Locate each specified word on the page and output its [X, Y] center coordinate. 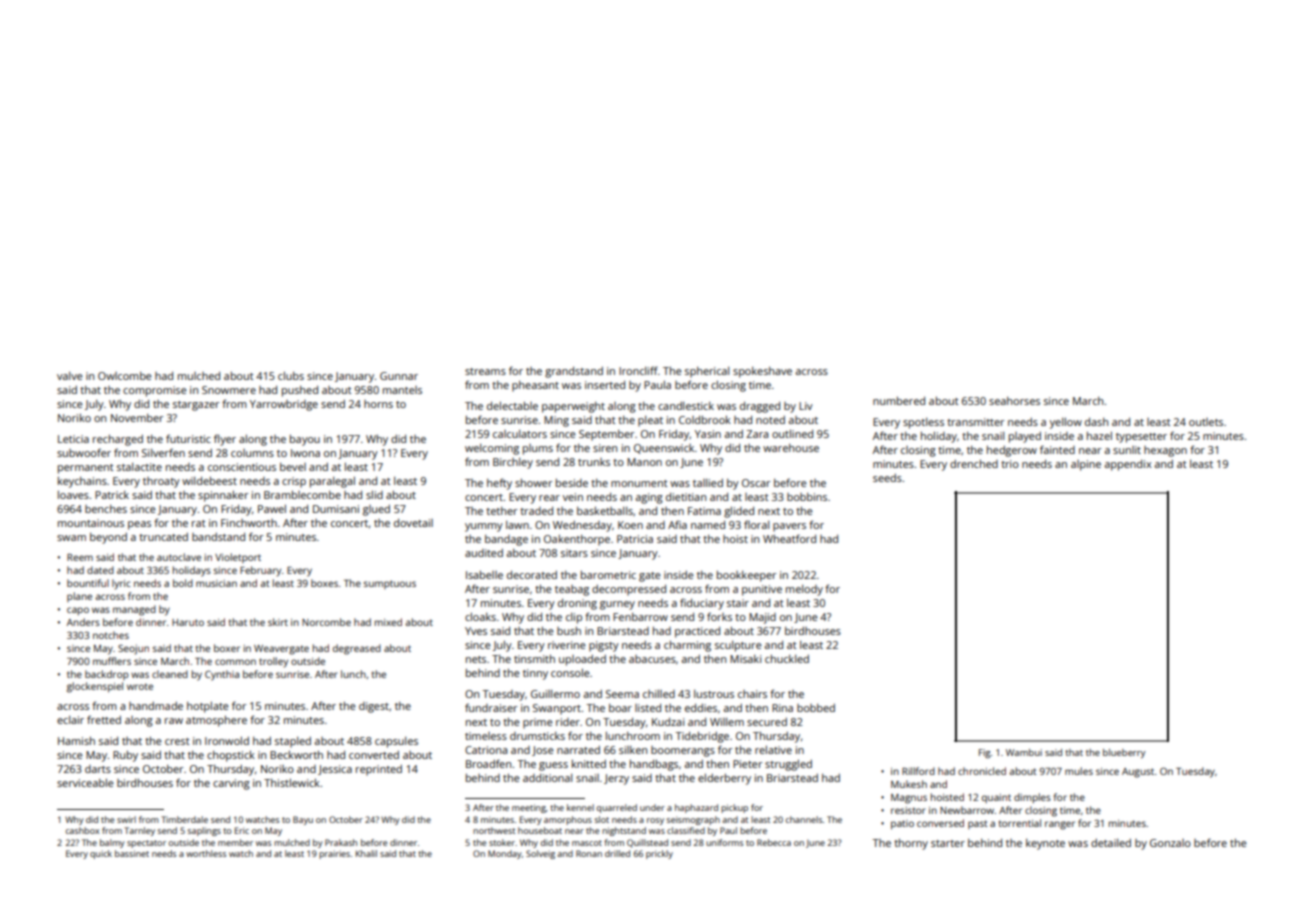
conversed [940, 823]
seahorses [1014, 401]
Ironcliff [638, 370]
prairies [334, 854]
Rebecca [774, 842]
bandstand [218, 537]
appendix [1128, 465]
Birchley [513, 463]
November [137, 418]
